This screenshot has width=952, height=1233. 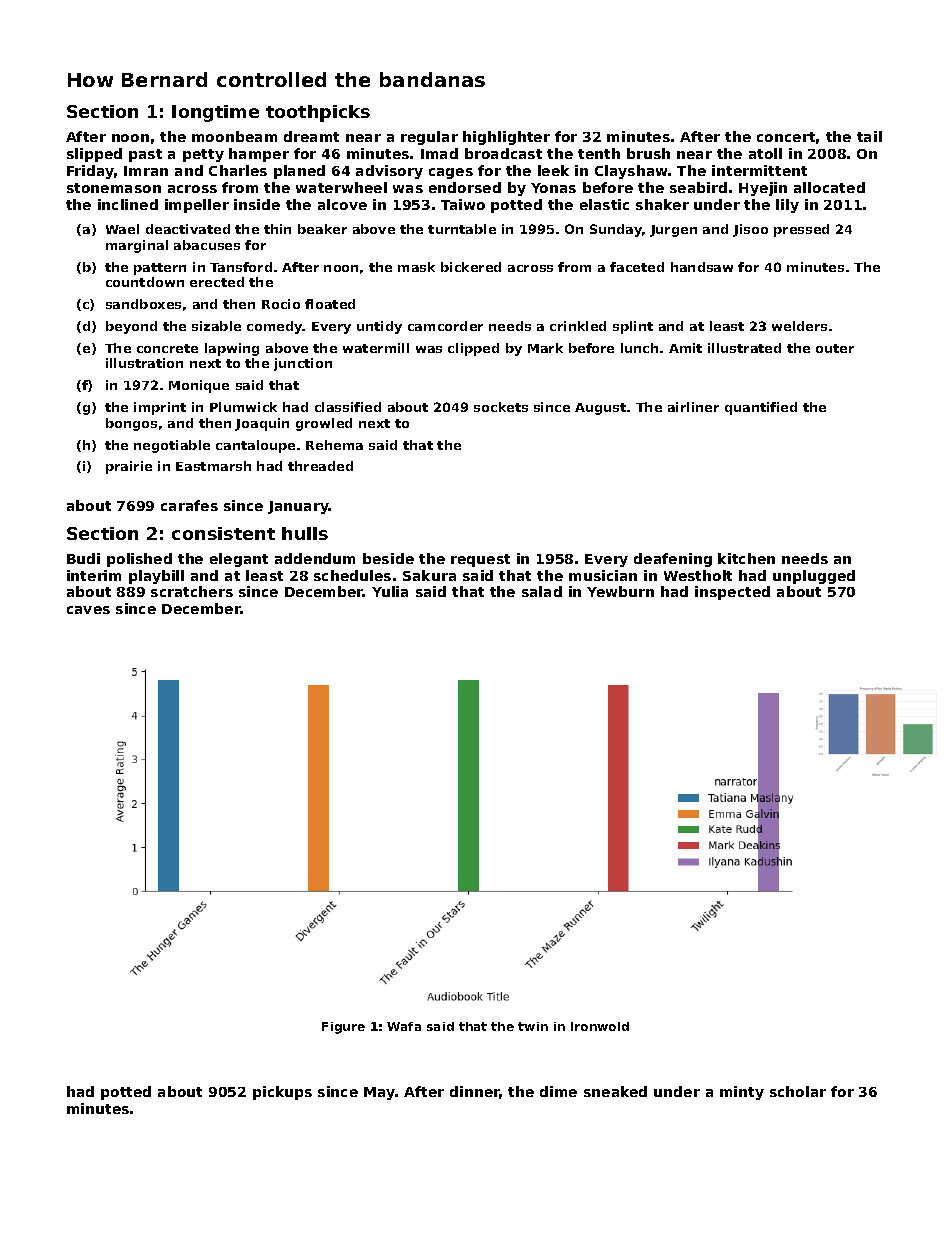 I want to click on dinner, so click(x=475, y=1092).
